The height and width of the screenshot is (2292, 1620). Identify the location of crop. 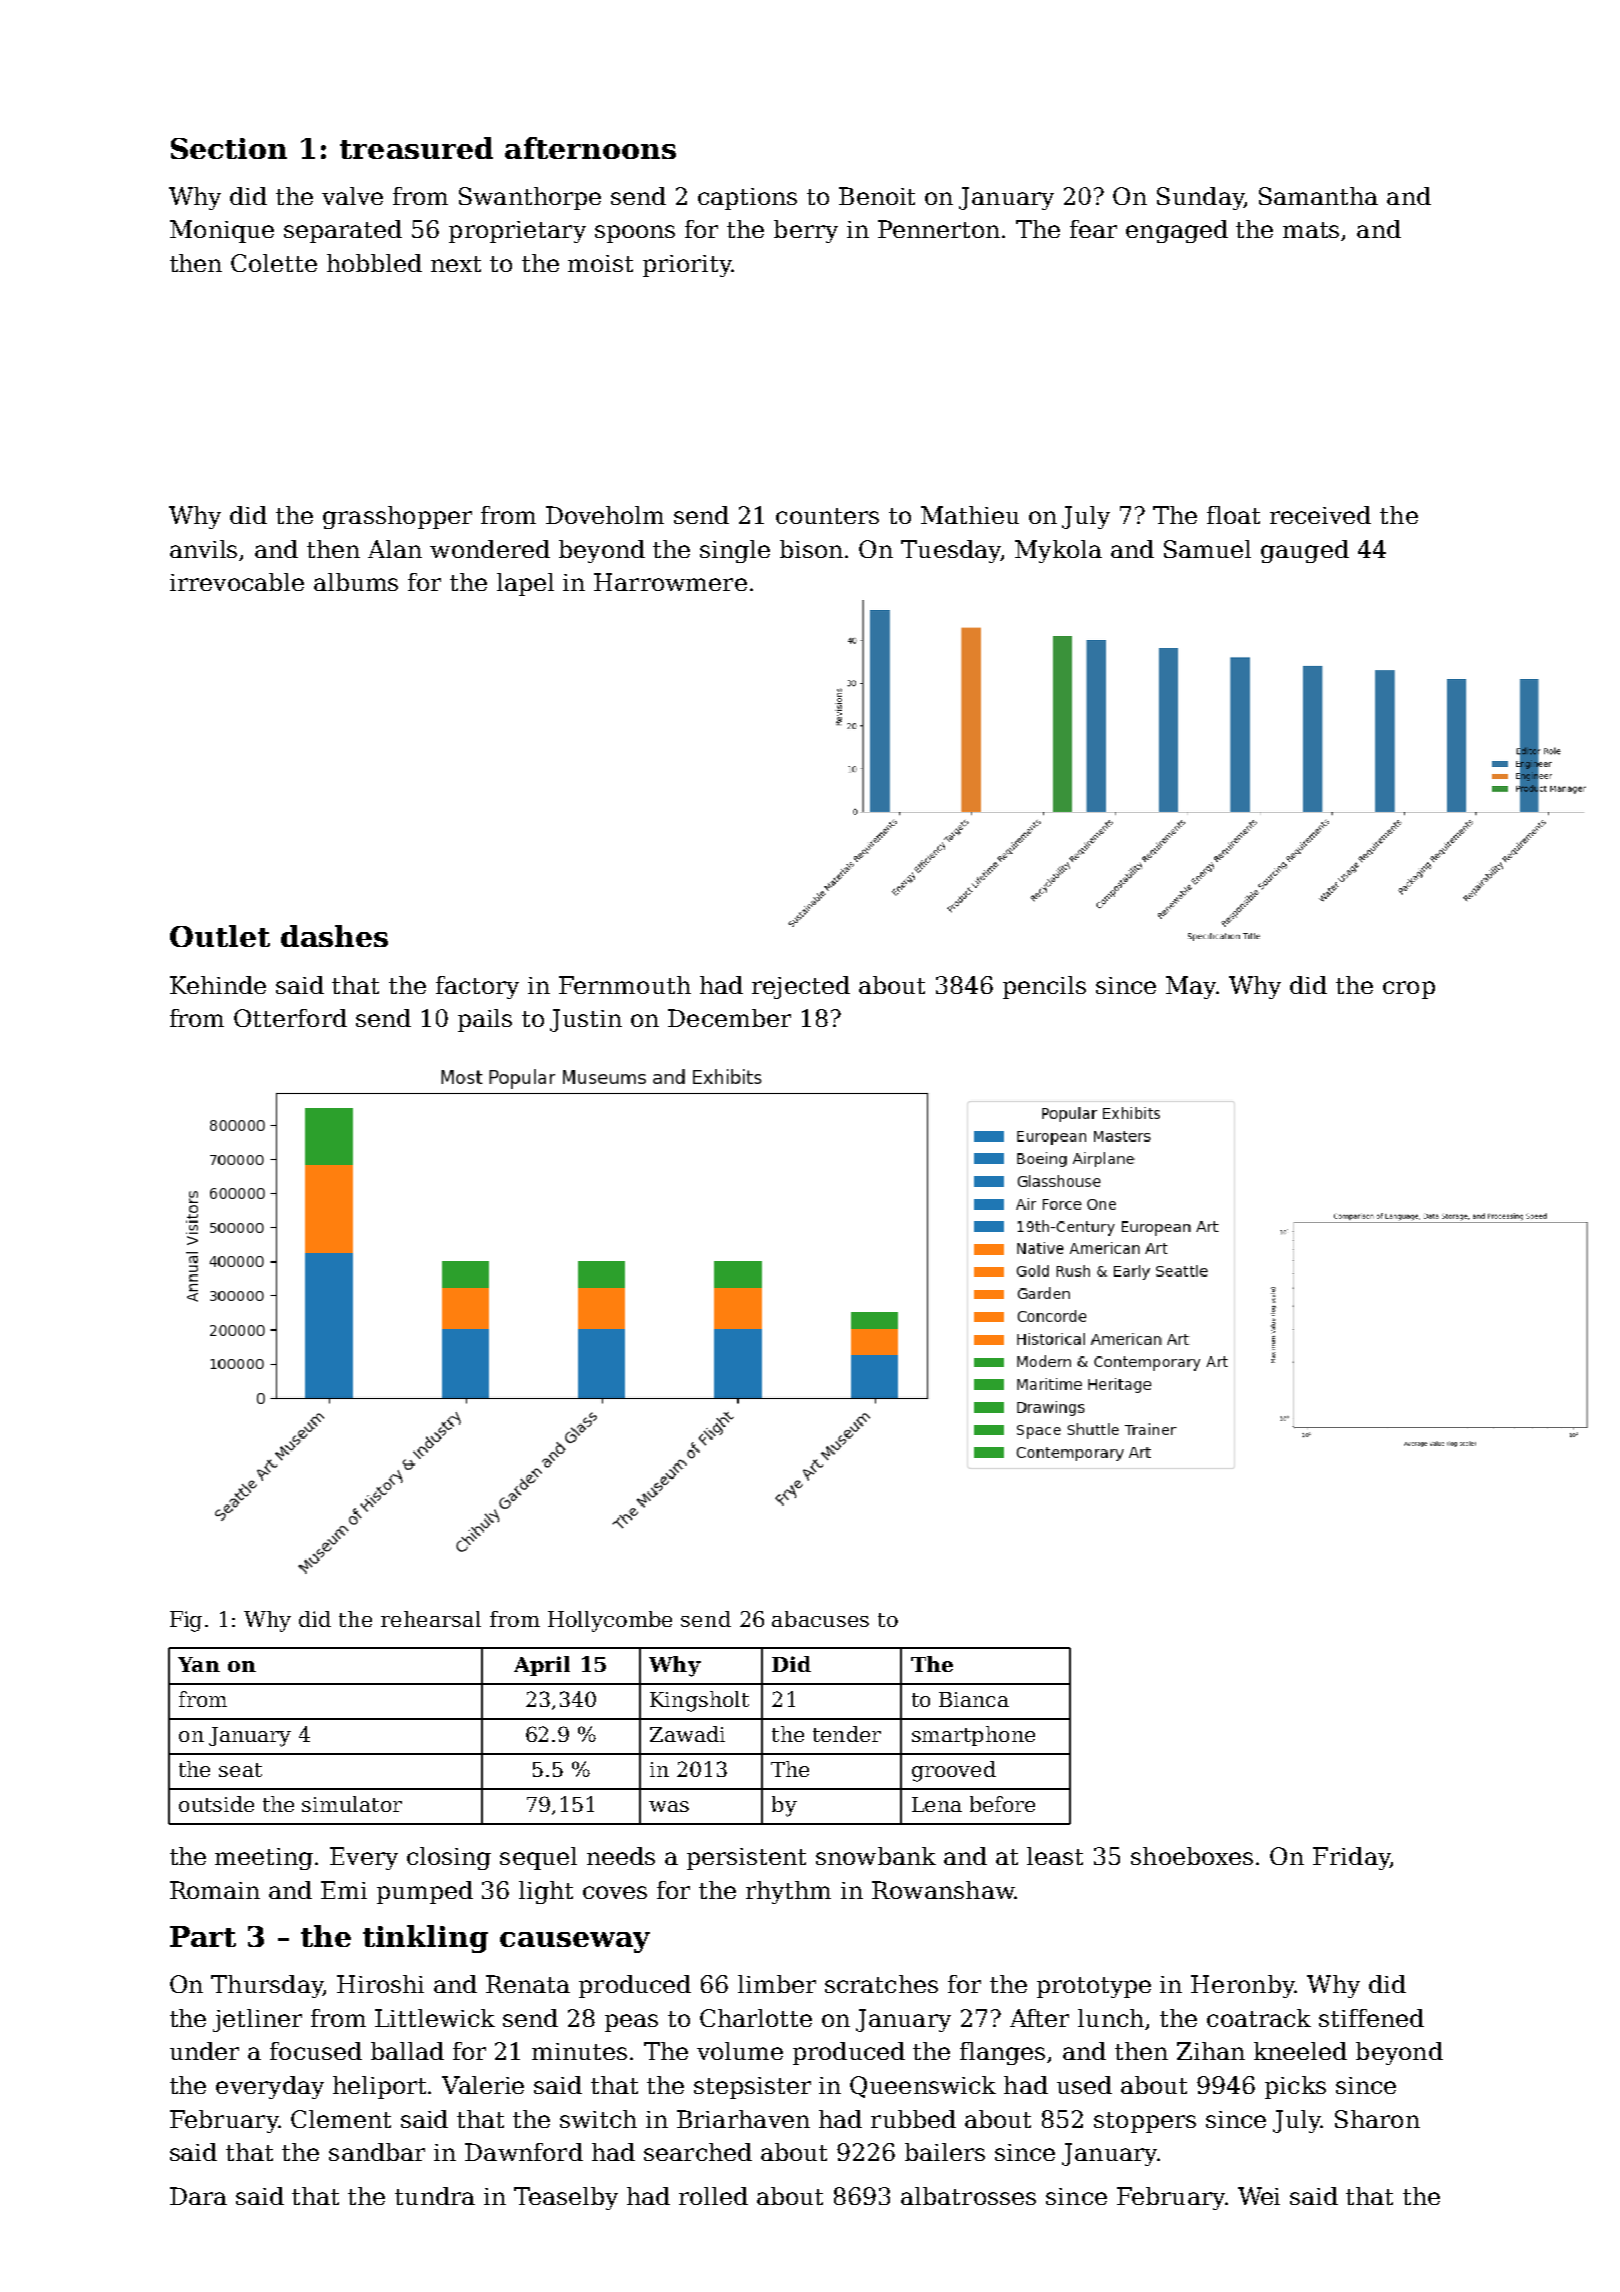
(1409, 990).
